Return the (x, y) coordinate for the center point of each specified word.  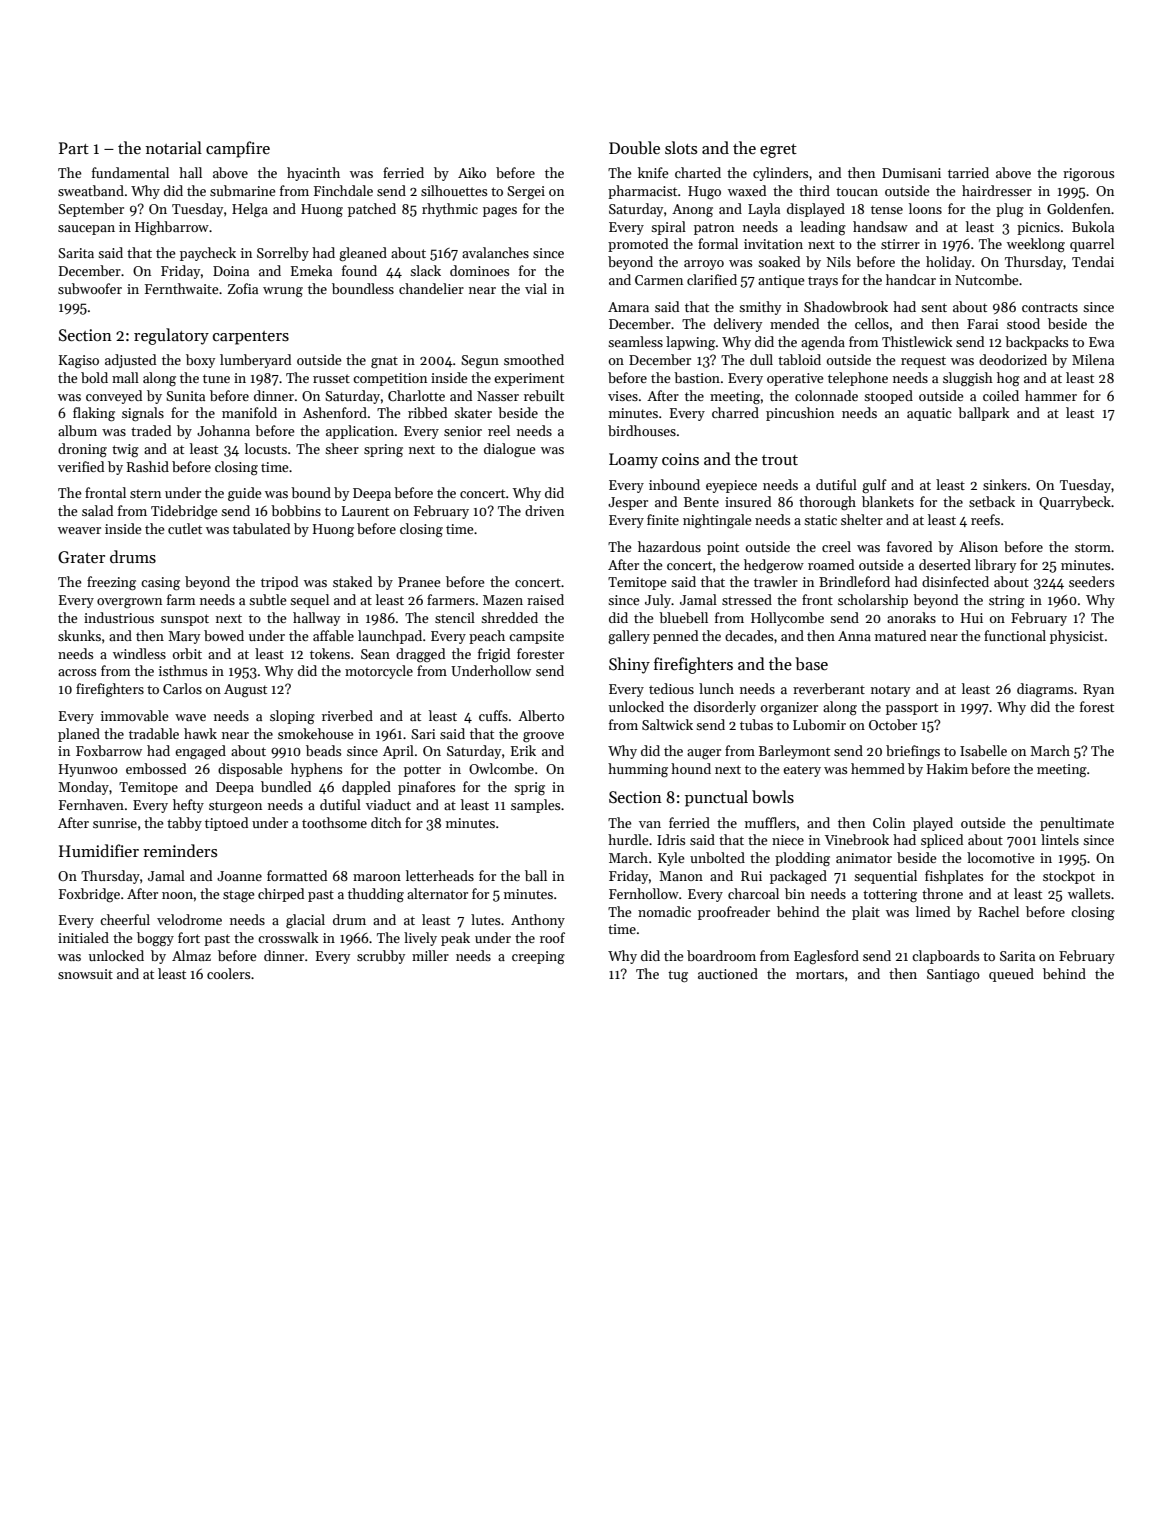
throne (942, 893)
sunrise (115, 823)
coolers (228, 973)
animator (864, 858)
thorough (827, 503)
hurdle (628, 839)
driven (544, 510)
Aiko (472, 172)
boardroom (721, 955)
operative (795, 379)
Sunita (185, 396)
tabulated (261, 528)
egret (778, 151)
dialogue (510, 450)
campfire (238, 149)
